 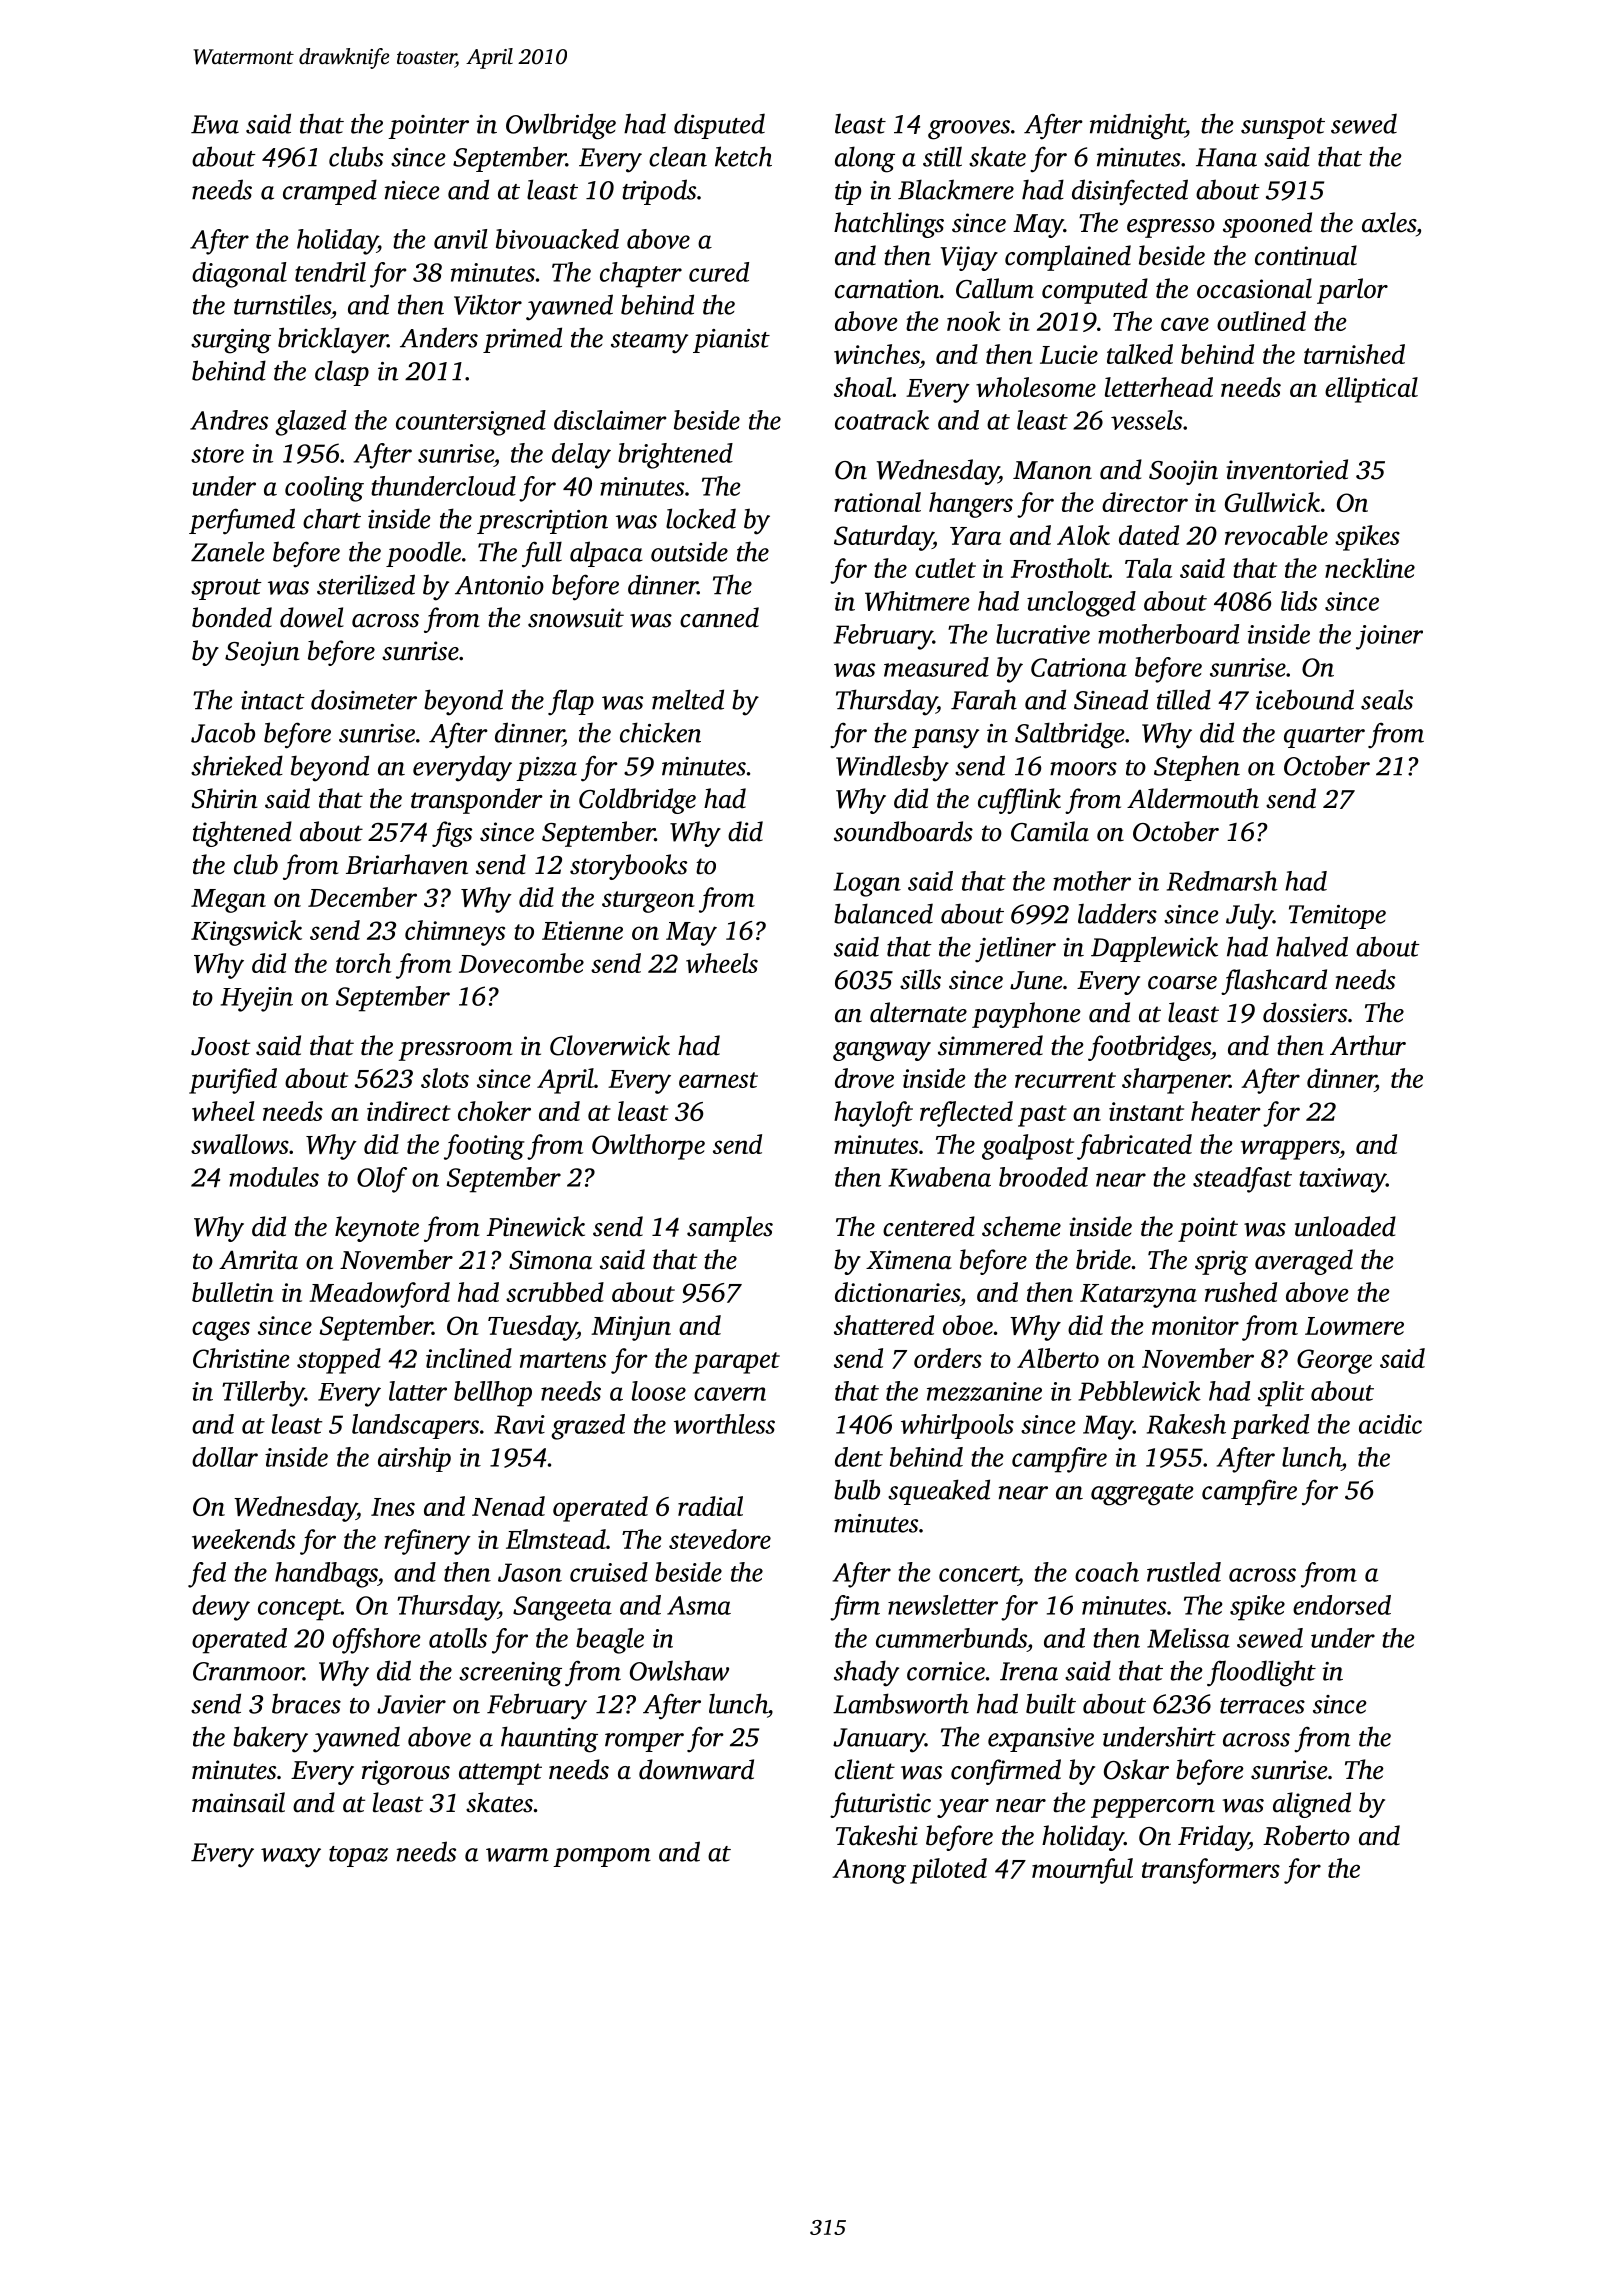 What do you see at coordinates (228, 901) in the screenshot?
I see `Megan` at bounding box center [228, 901].
